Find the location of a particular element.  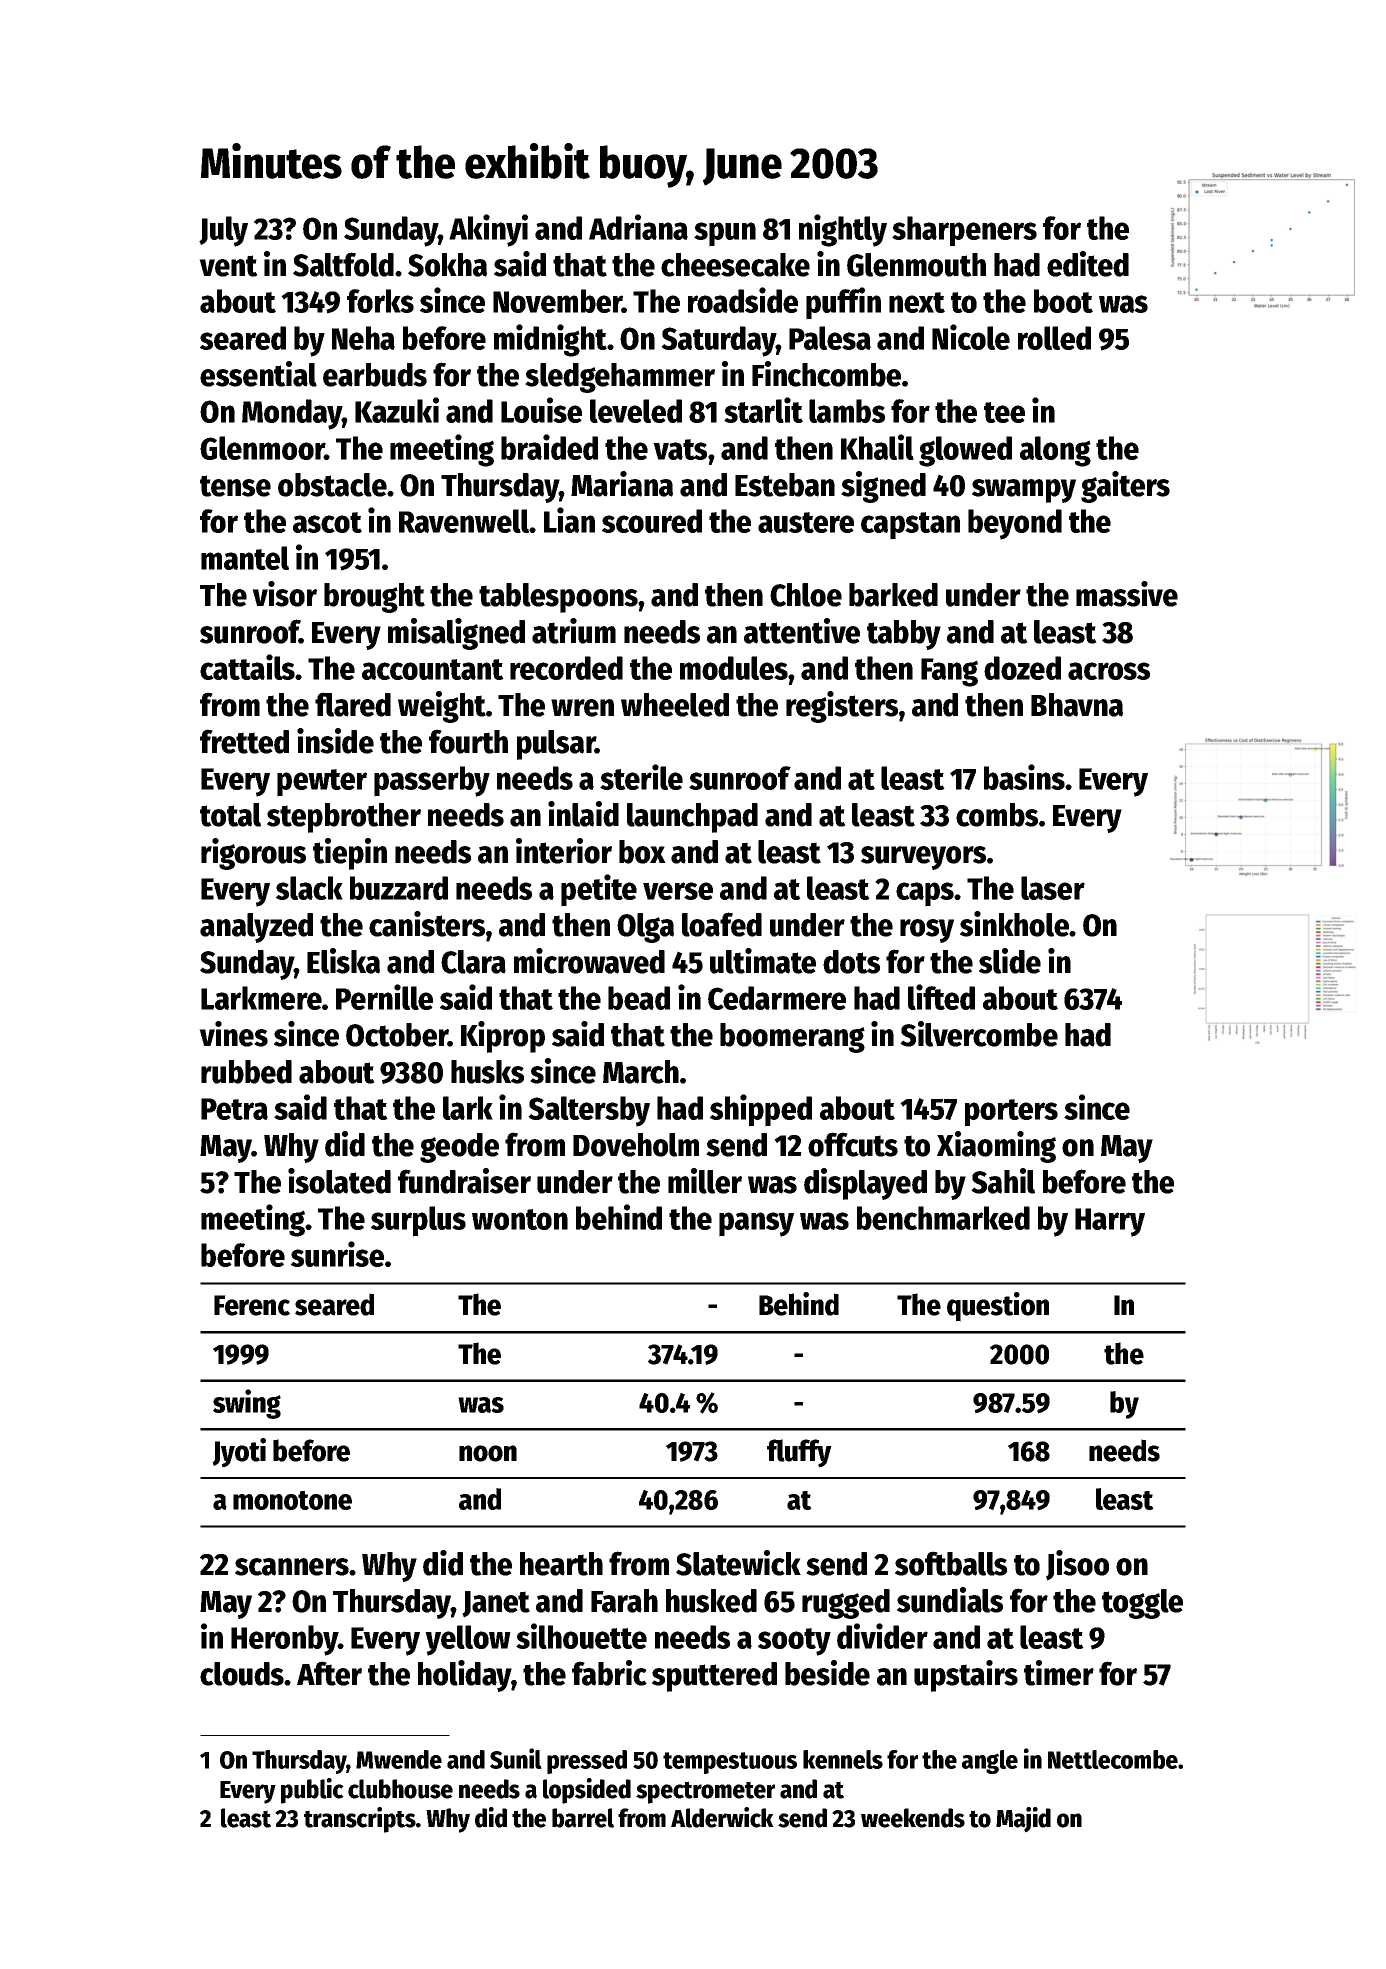

gaiters is located at coordinates (1125, 487).
